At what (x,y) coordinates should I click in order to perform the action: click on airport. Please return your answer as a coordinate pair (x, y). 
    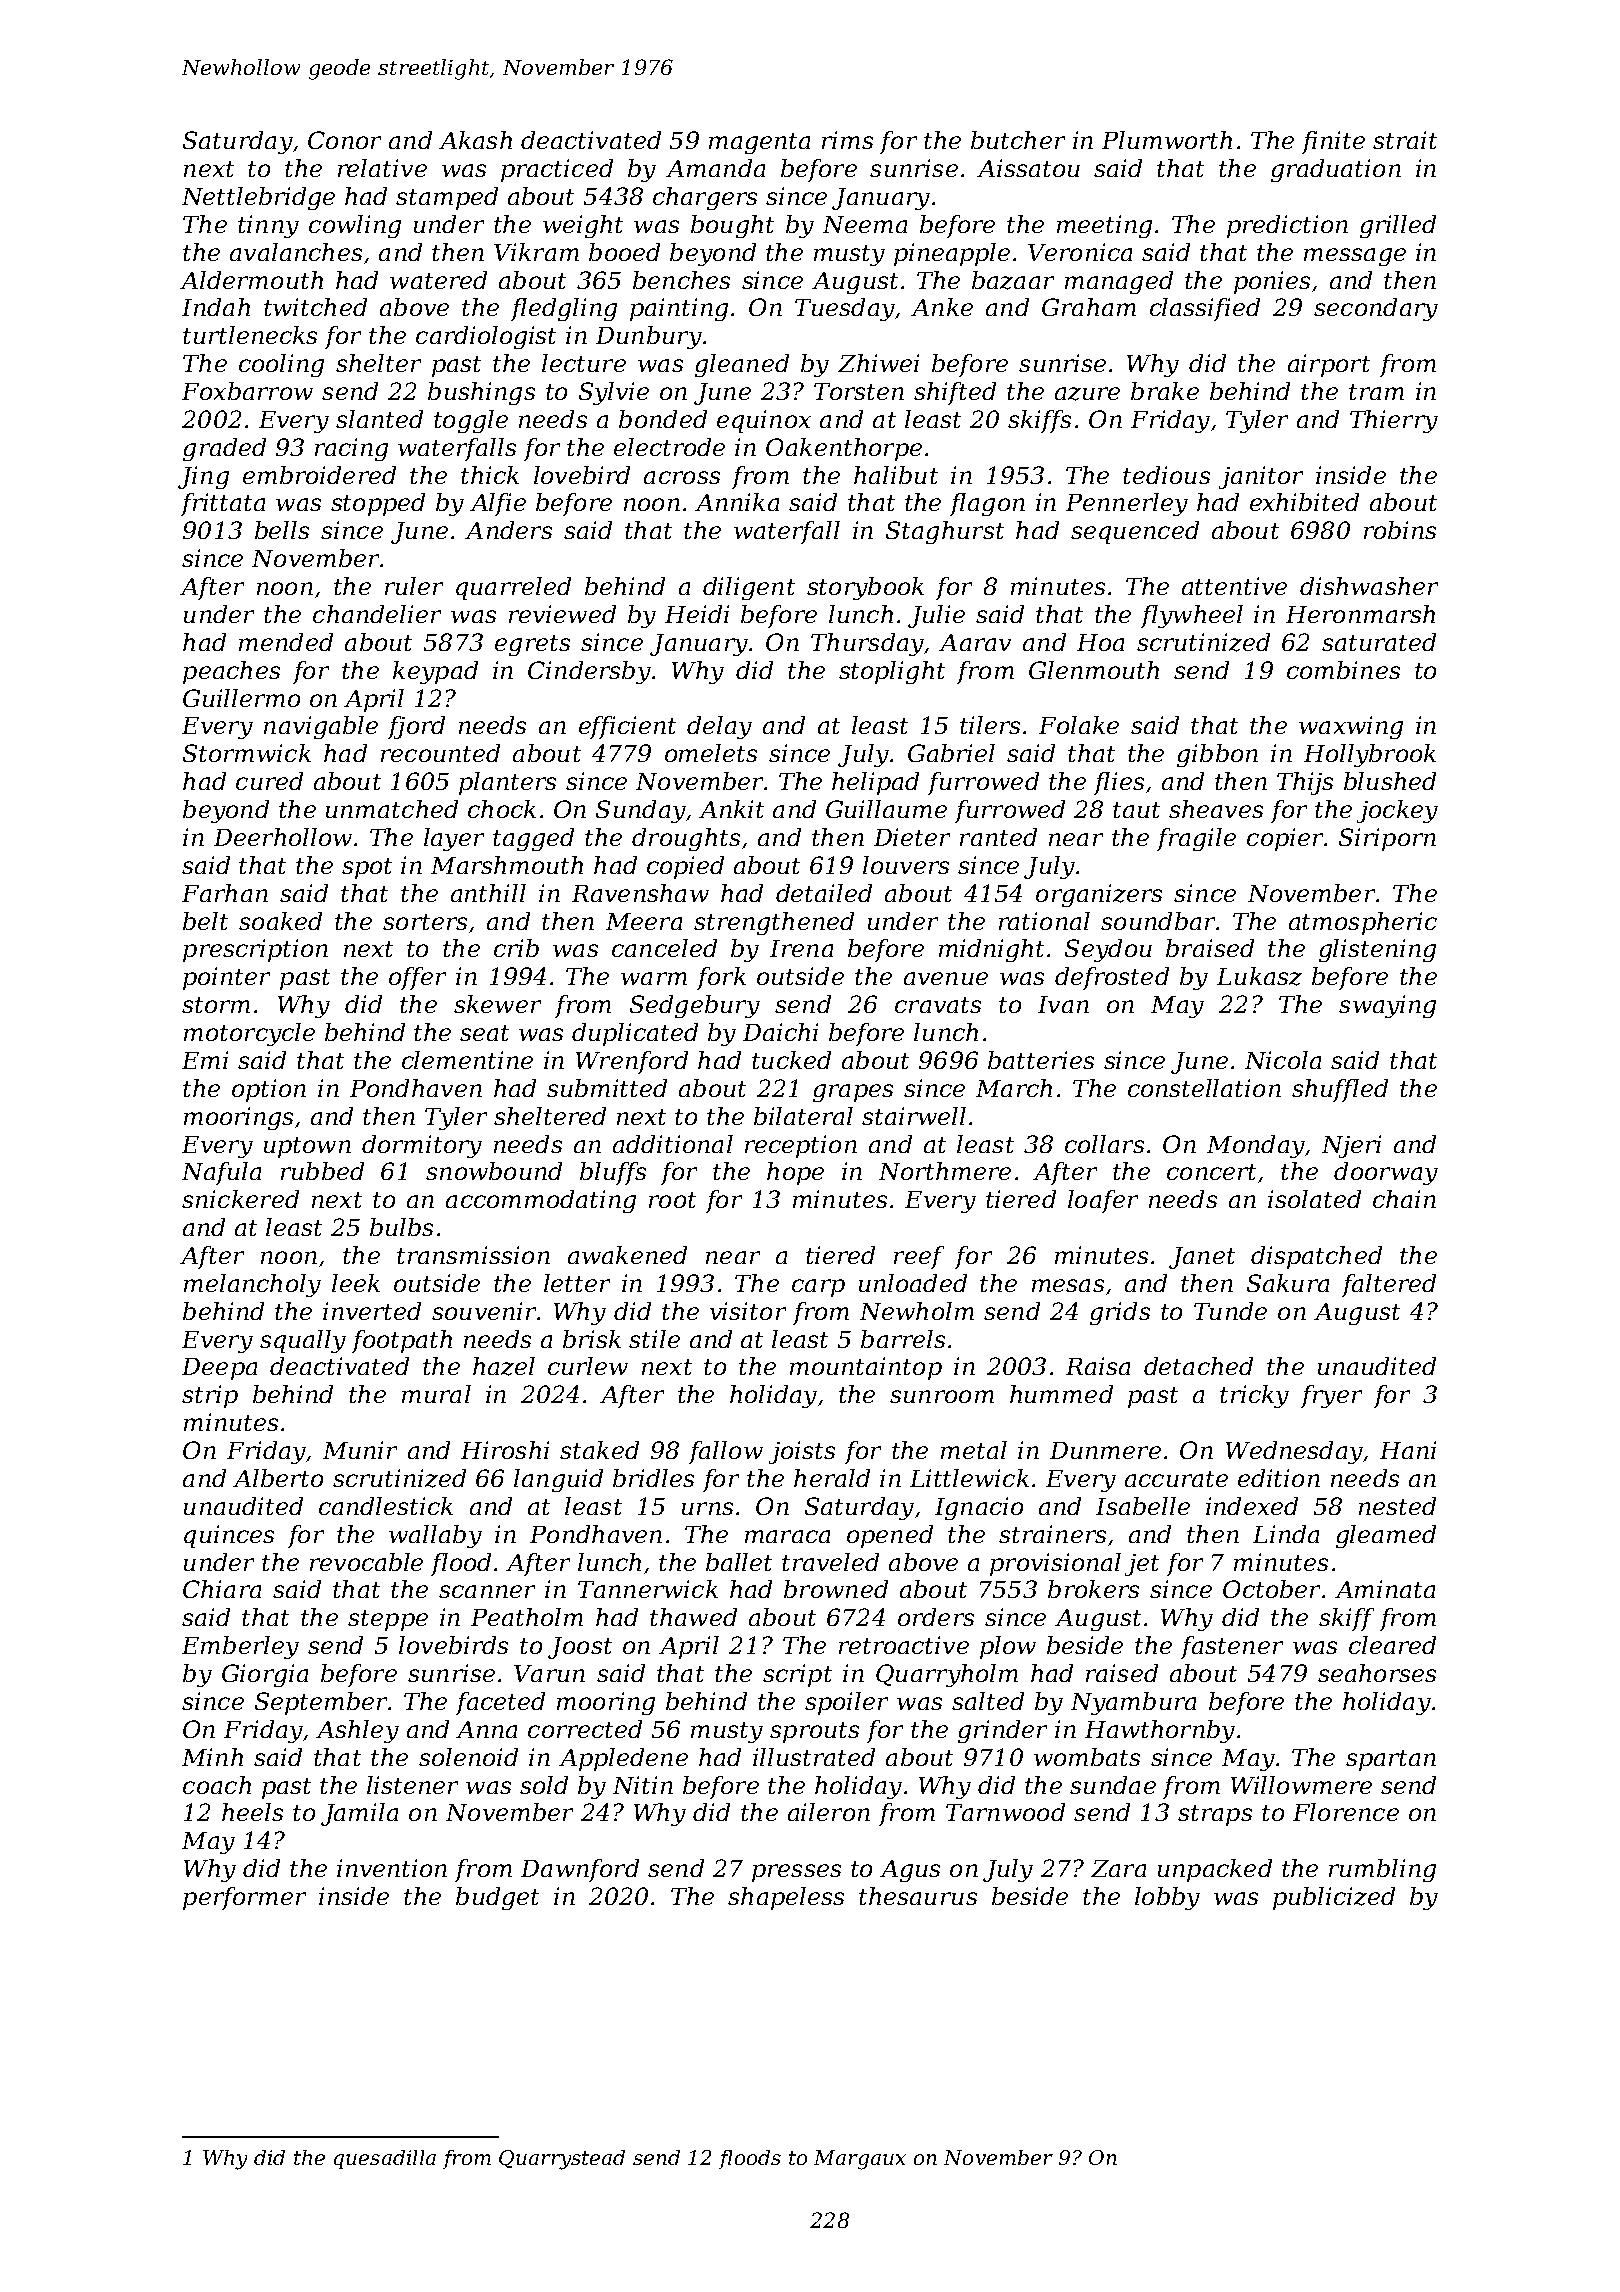
    Looking at the image, I should click on (1329, 365).
